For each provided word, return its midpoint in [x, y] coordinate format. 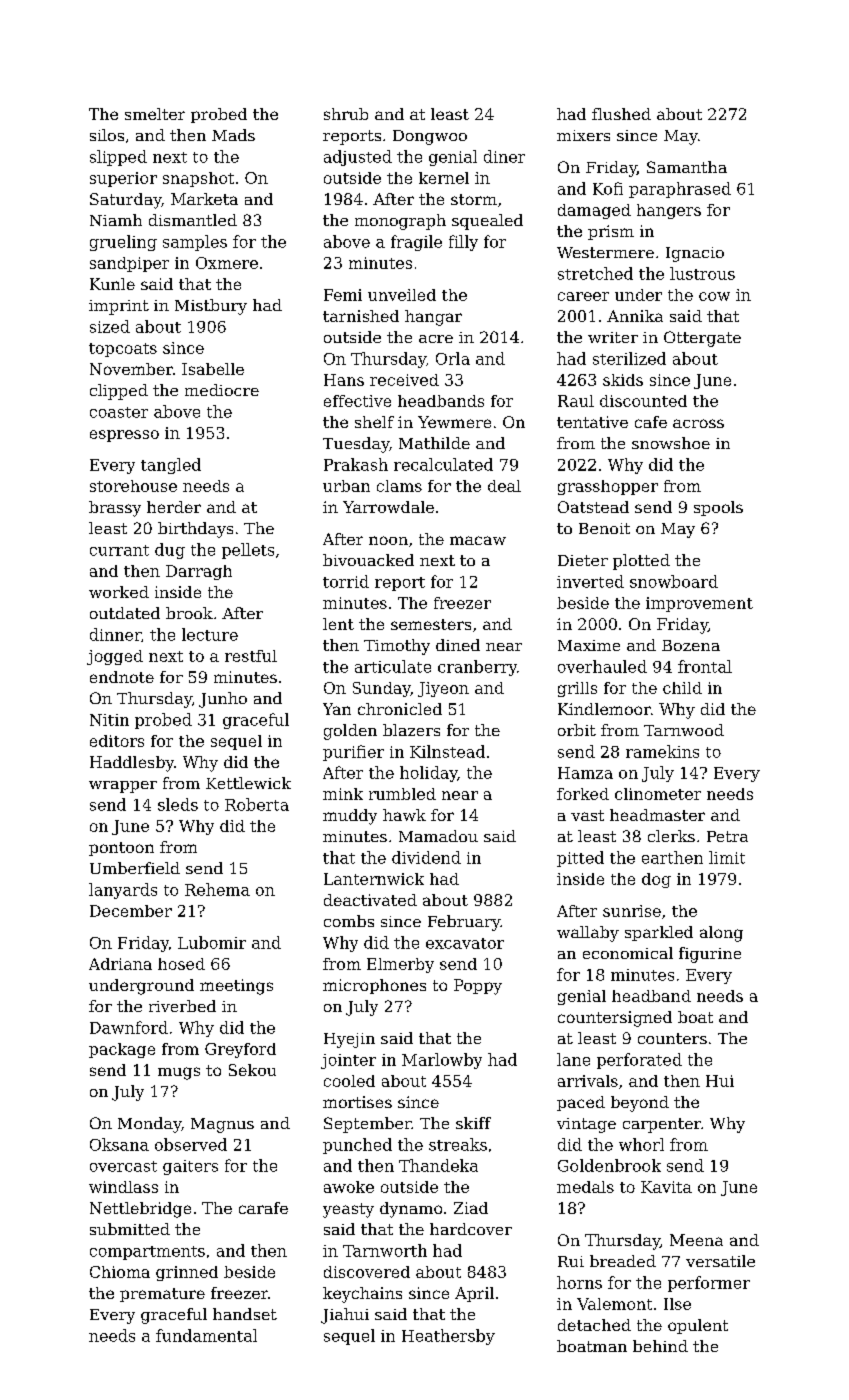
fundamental [206, 1335]
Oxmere [227, 263]
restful [251, 656]
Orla [453, 358]
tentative [592, 422]
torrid [346, 581]
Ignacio [695, 254]
